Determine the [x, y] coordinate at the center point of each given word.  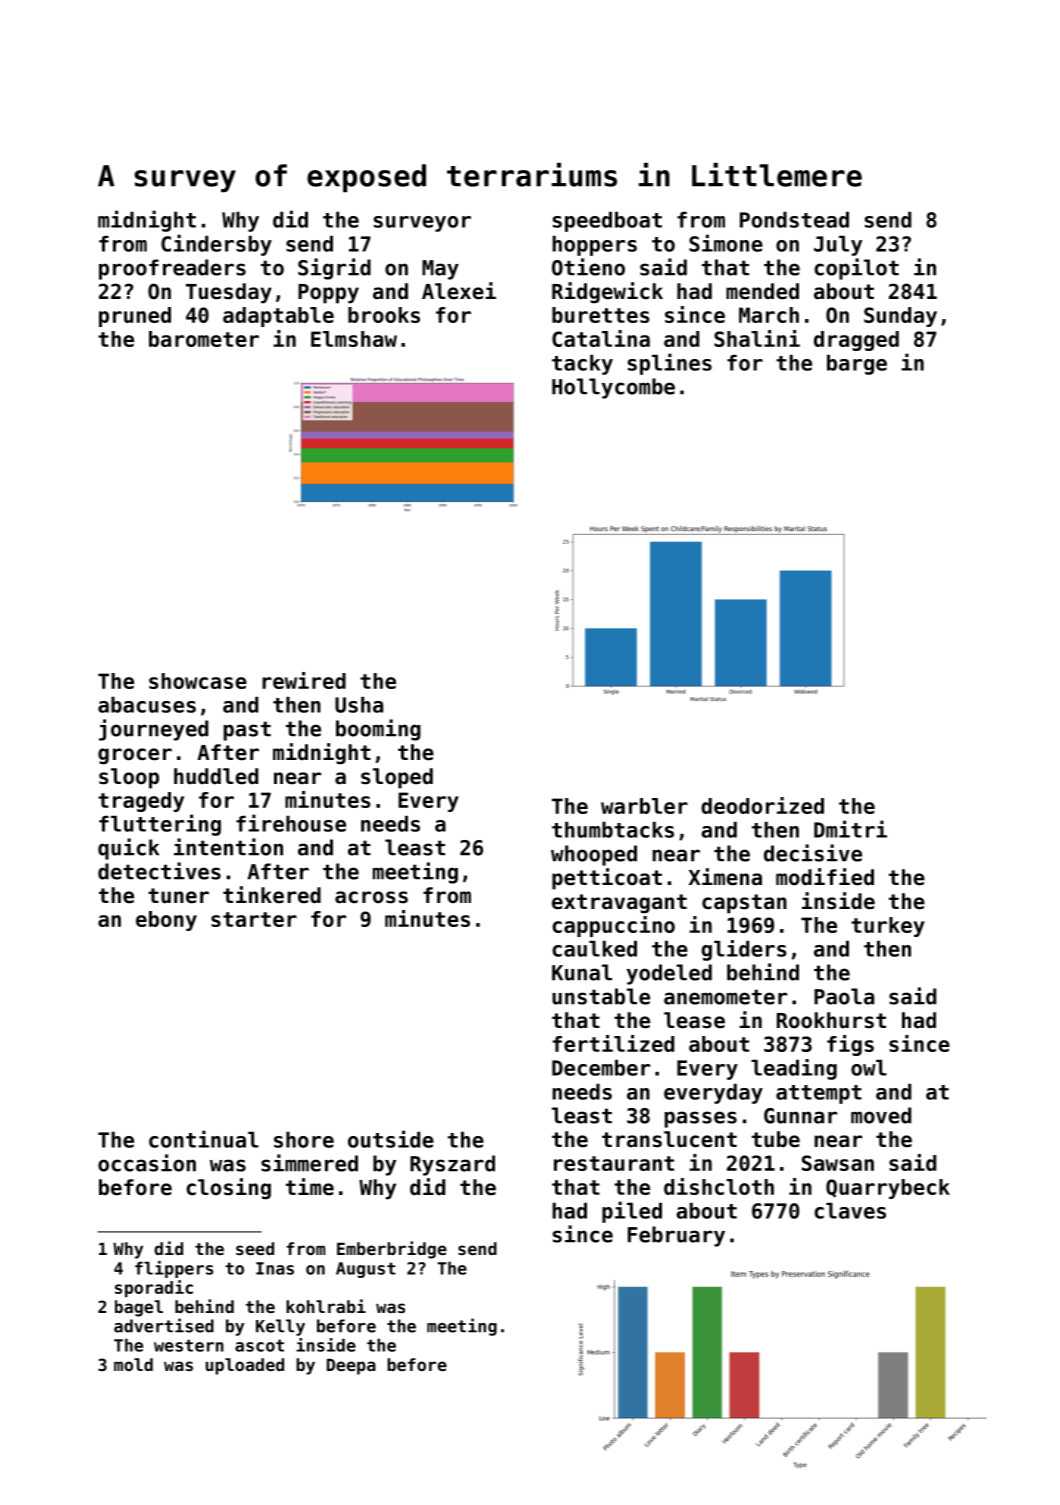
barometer [204, 339]
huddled [216, 776]
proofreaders [172, 269]
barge [857, 365]
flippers [174, 1269]
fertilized [613, 1043]
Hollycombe [613, 388]
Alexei [459, 291]
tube [776, 1139]
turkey [888, 927]
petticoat [607, 879]
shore [304, 1140]
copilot [856, 269]
